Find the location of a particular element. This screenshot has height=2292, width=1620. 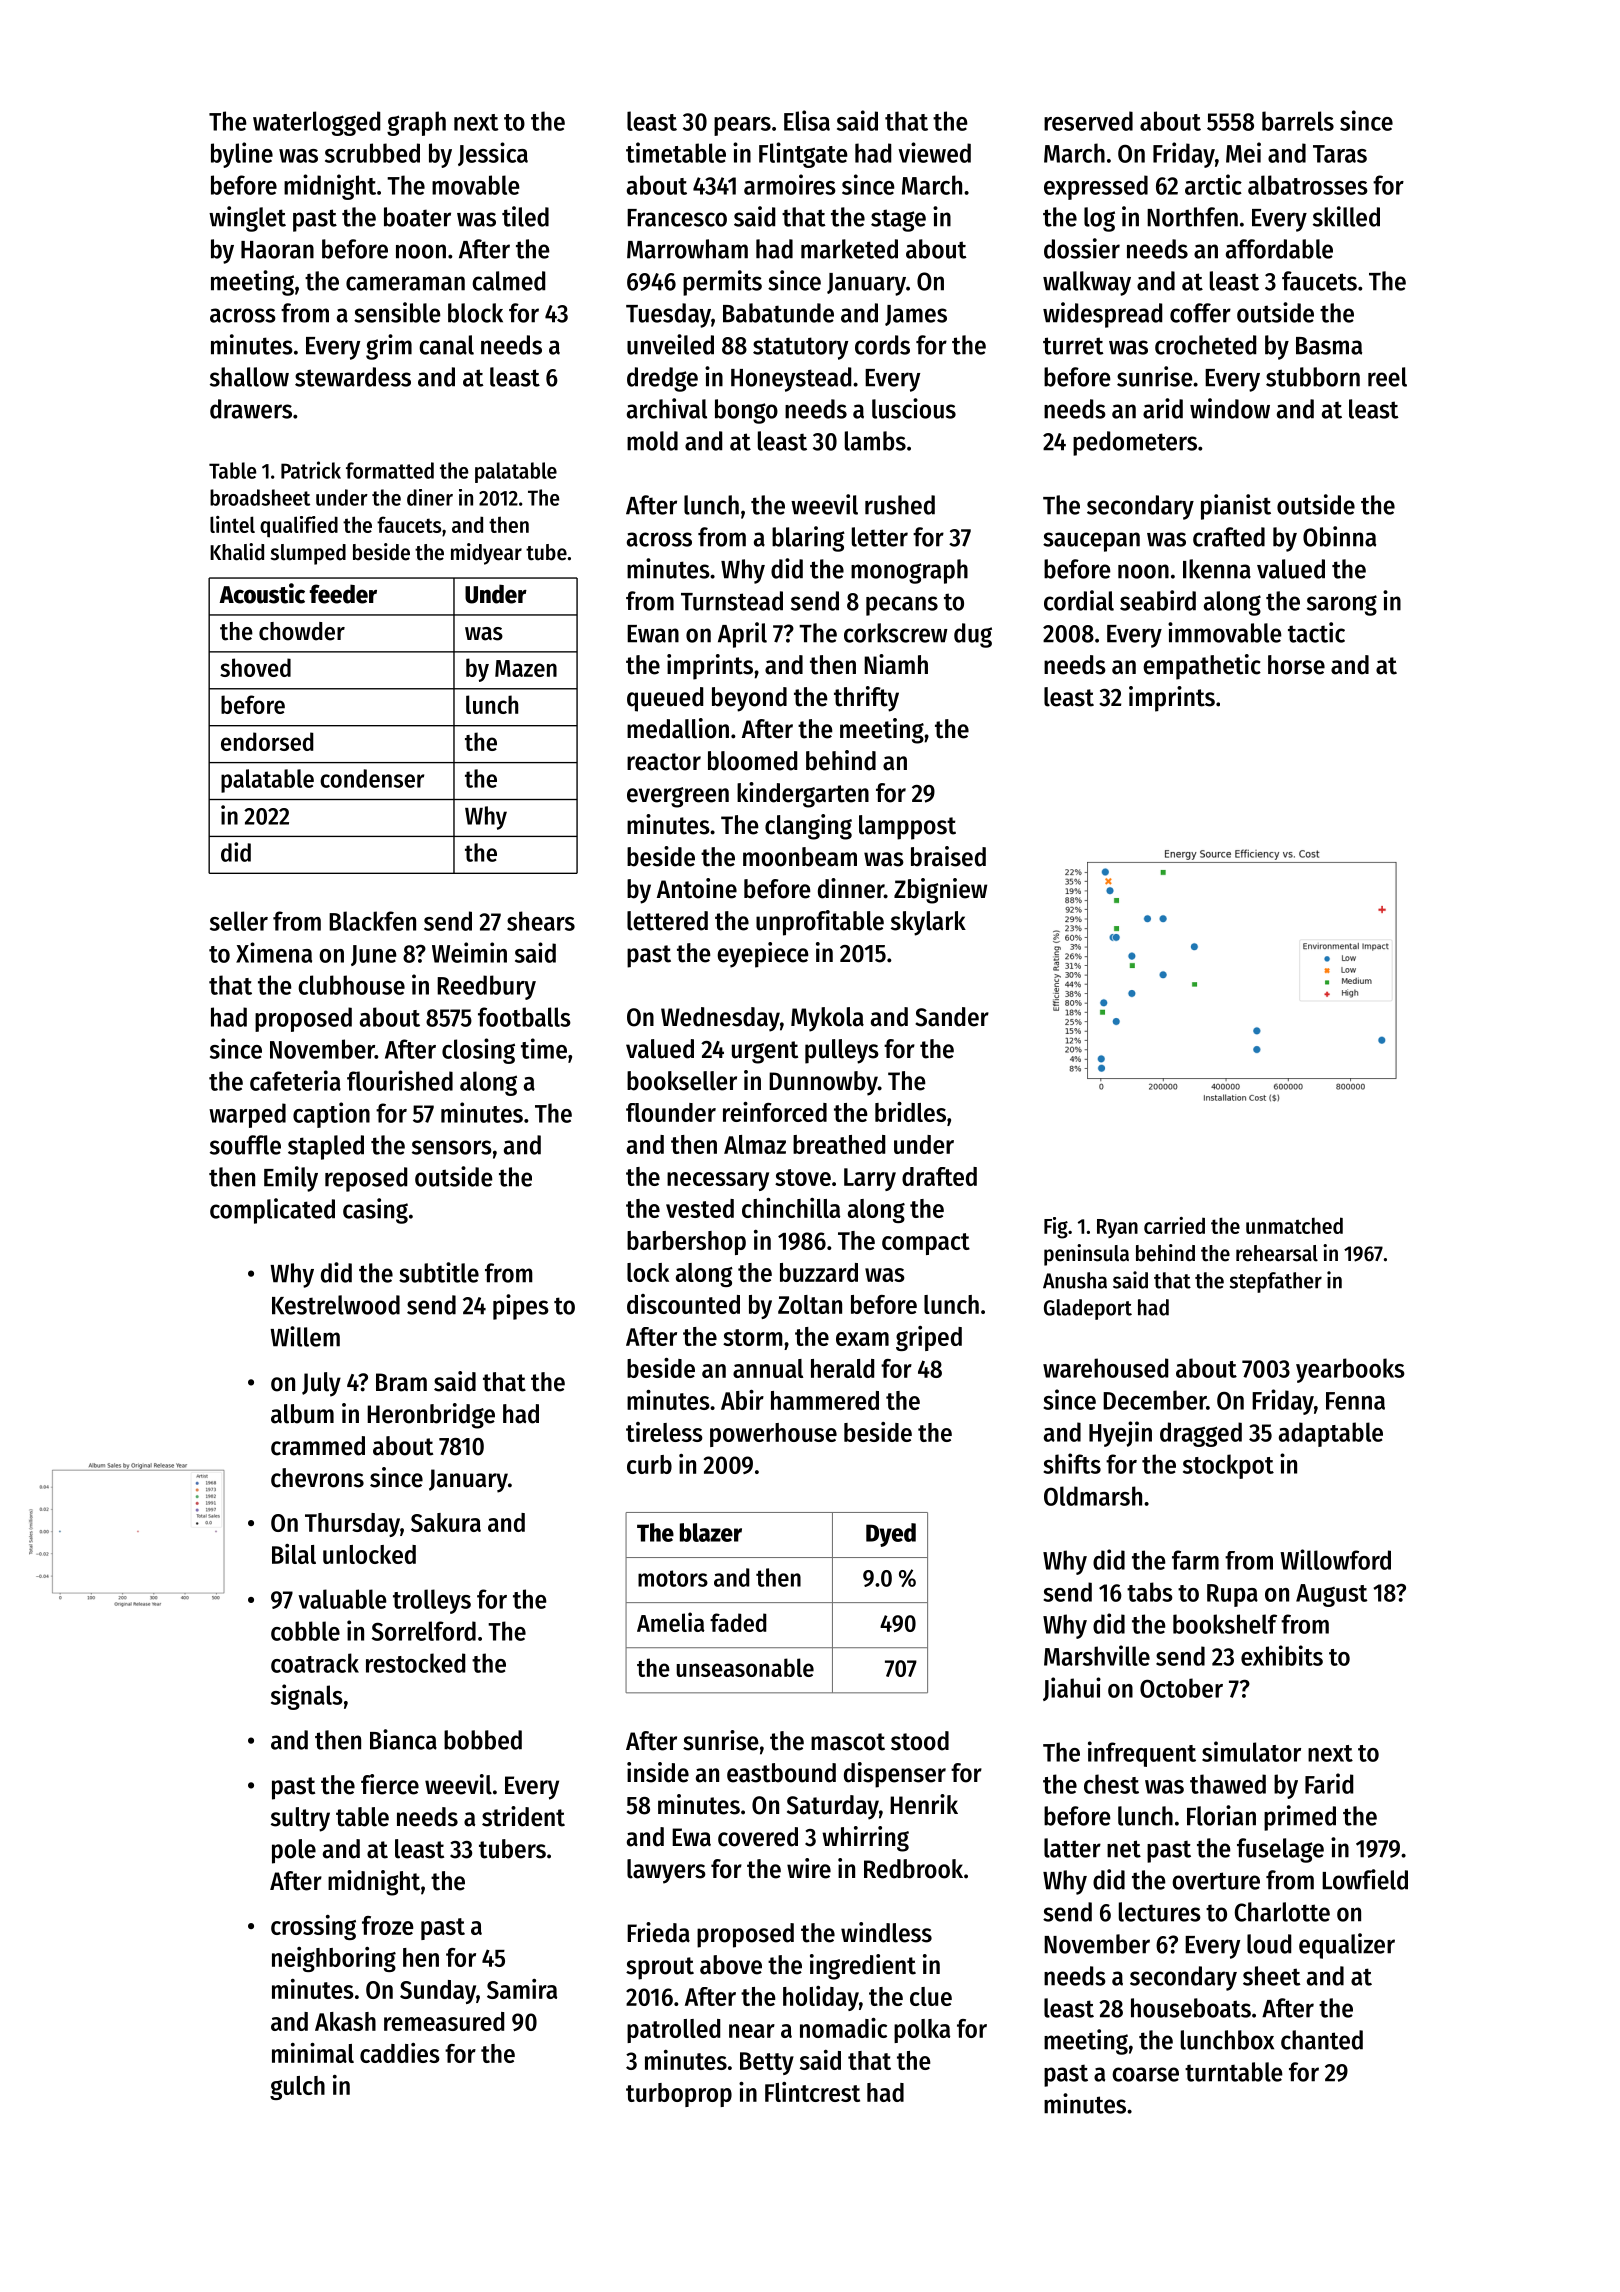

Jessica is located at coordinates (493, 154).
